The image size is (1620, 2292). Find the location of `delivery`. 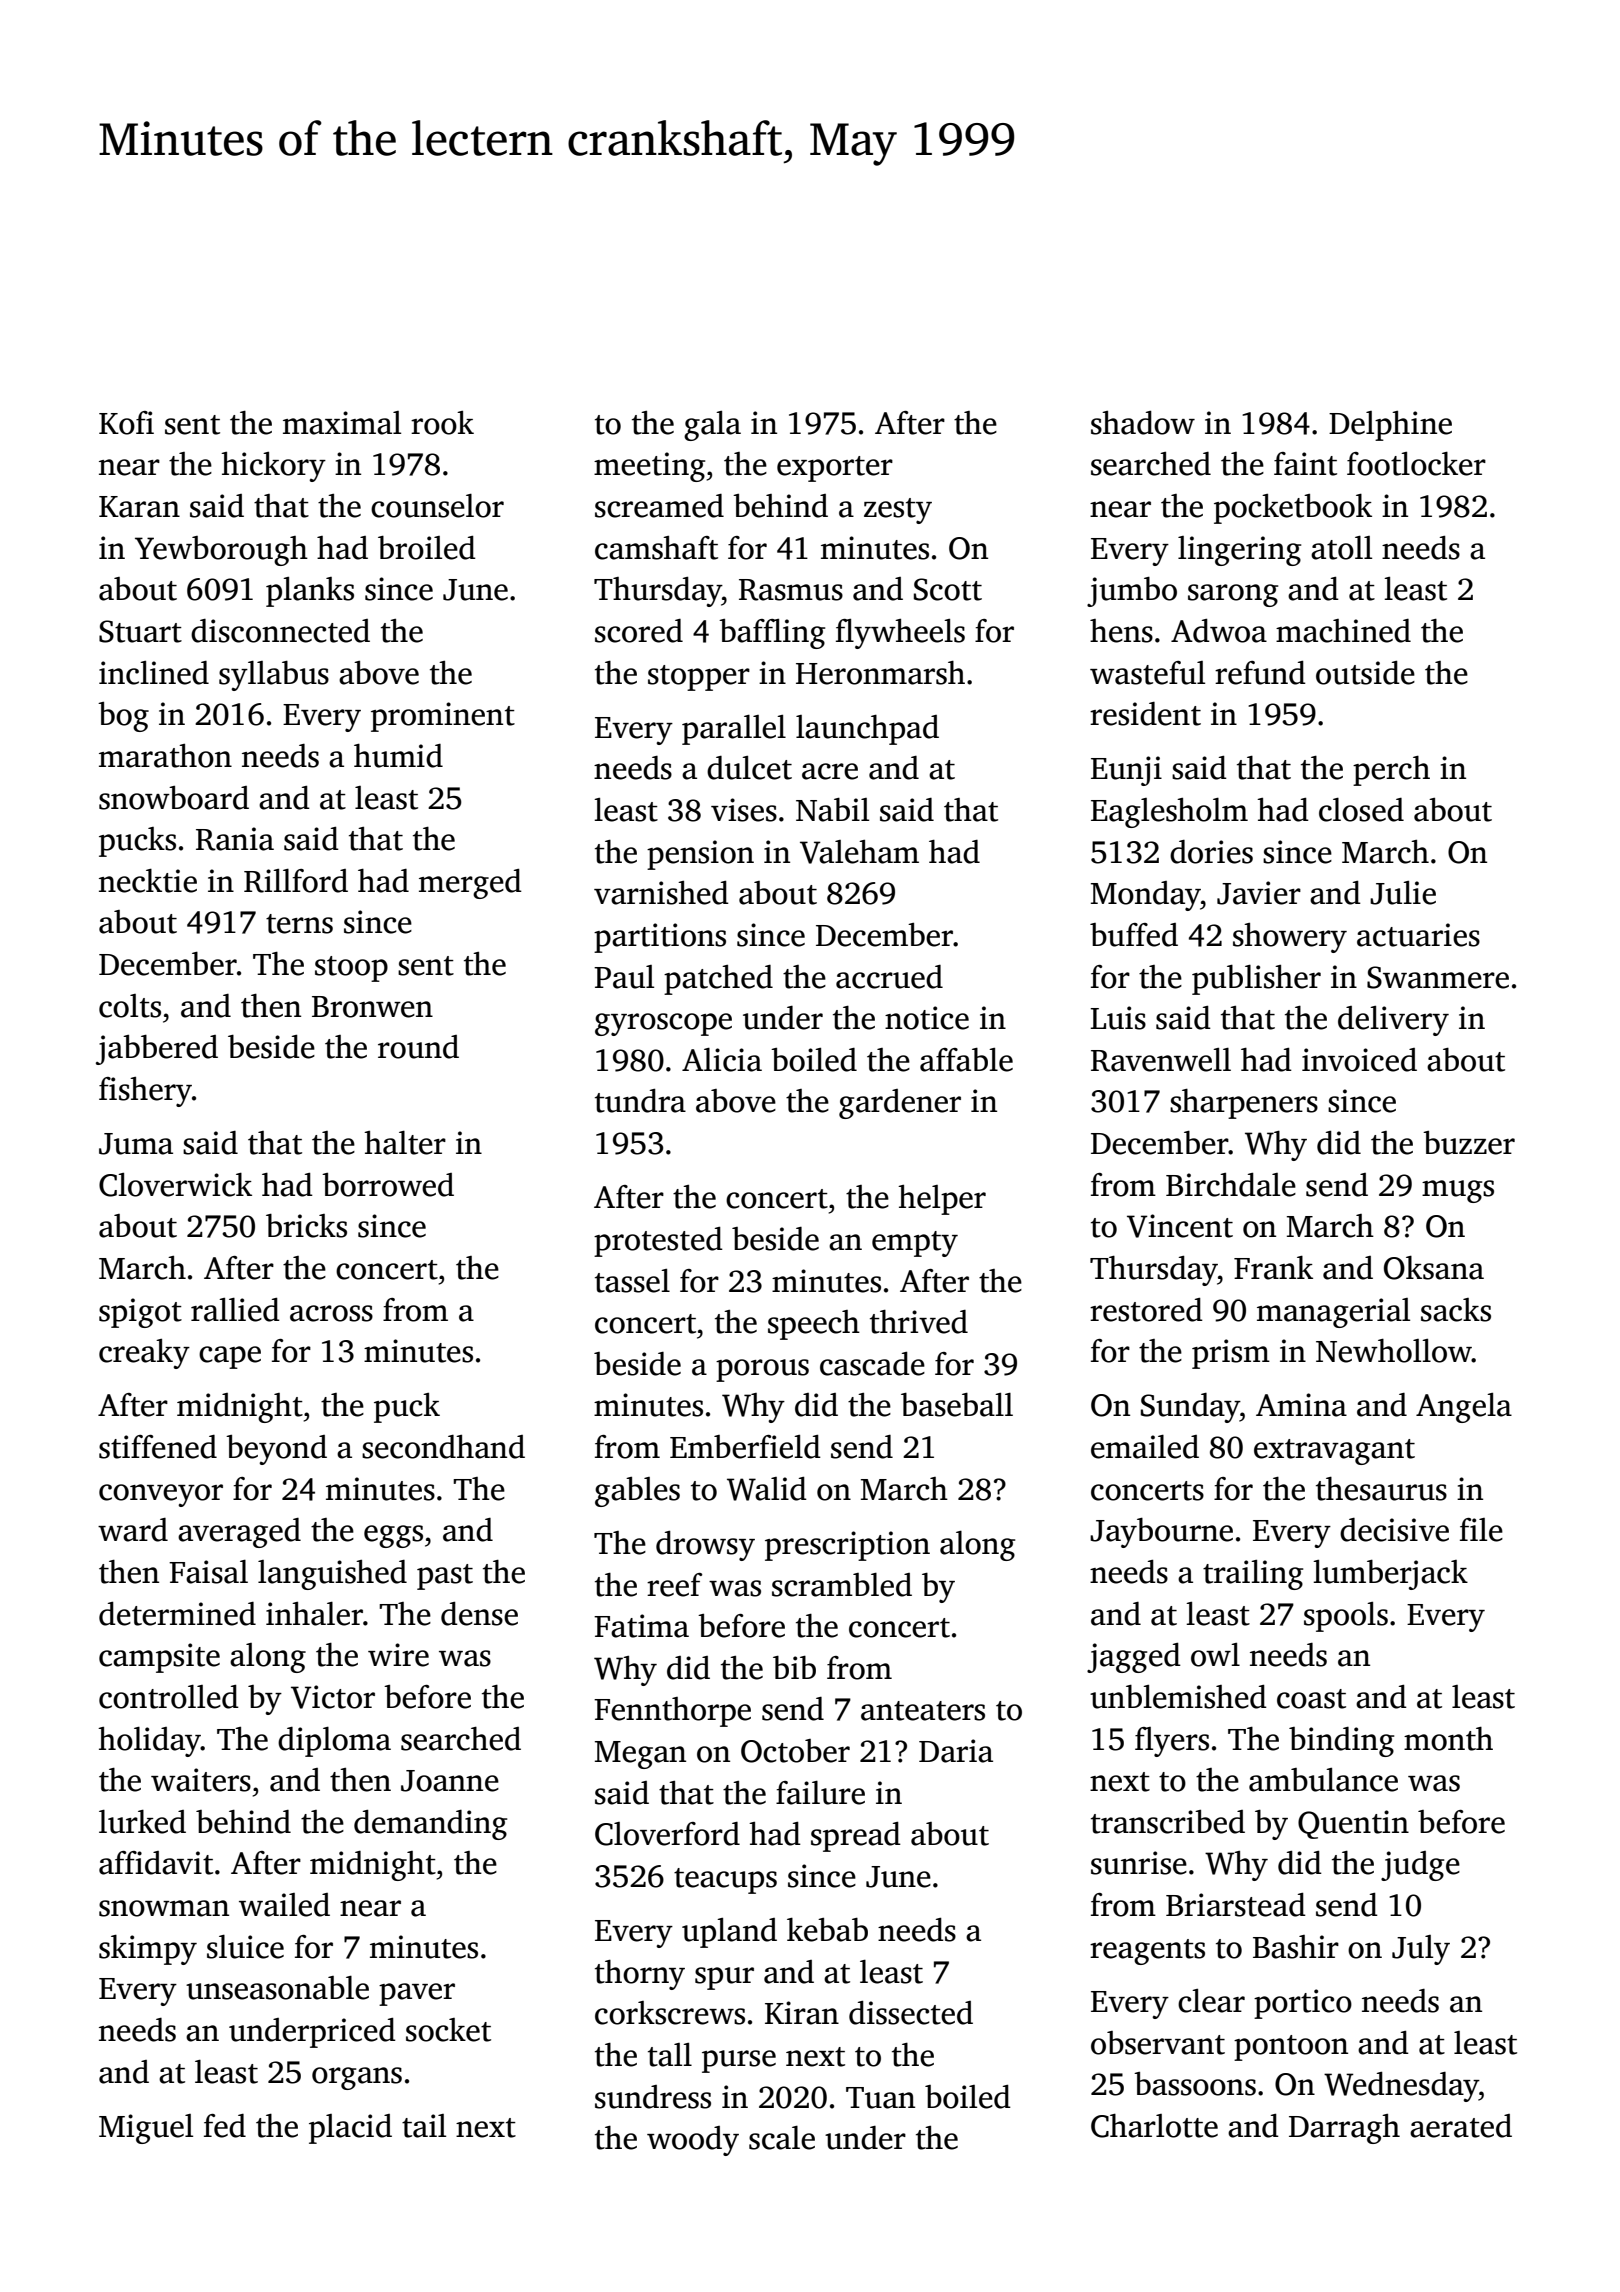

delivery is located at coordinates (1393, 1021).
